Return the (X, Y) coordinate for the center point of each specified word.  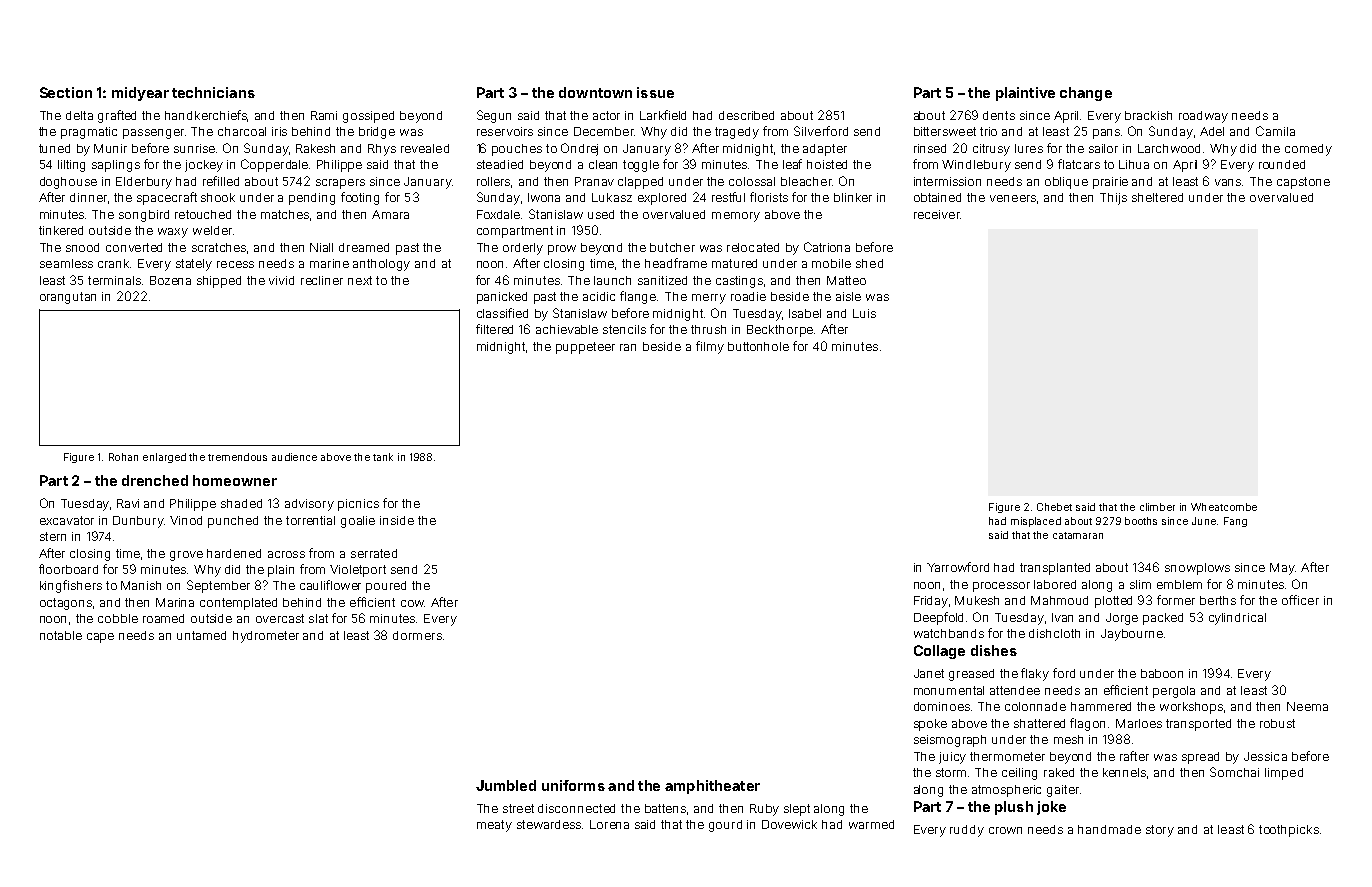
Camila (1275, 131)
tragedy (737, 133)
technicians (213, 92)
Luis (864, 313)
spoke (930, 725)
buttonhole (758, 346)
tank (383, 457)
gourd (725, 826)
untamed (201, 635)
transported (1198, 725)
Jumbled (506, 785)
